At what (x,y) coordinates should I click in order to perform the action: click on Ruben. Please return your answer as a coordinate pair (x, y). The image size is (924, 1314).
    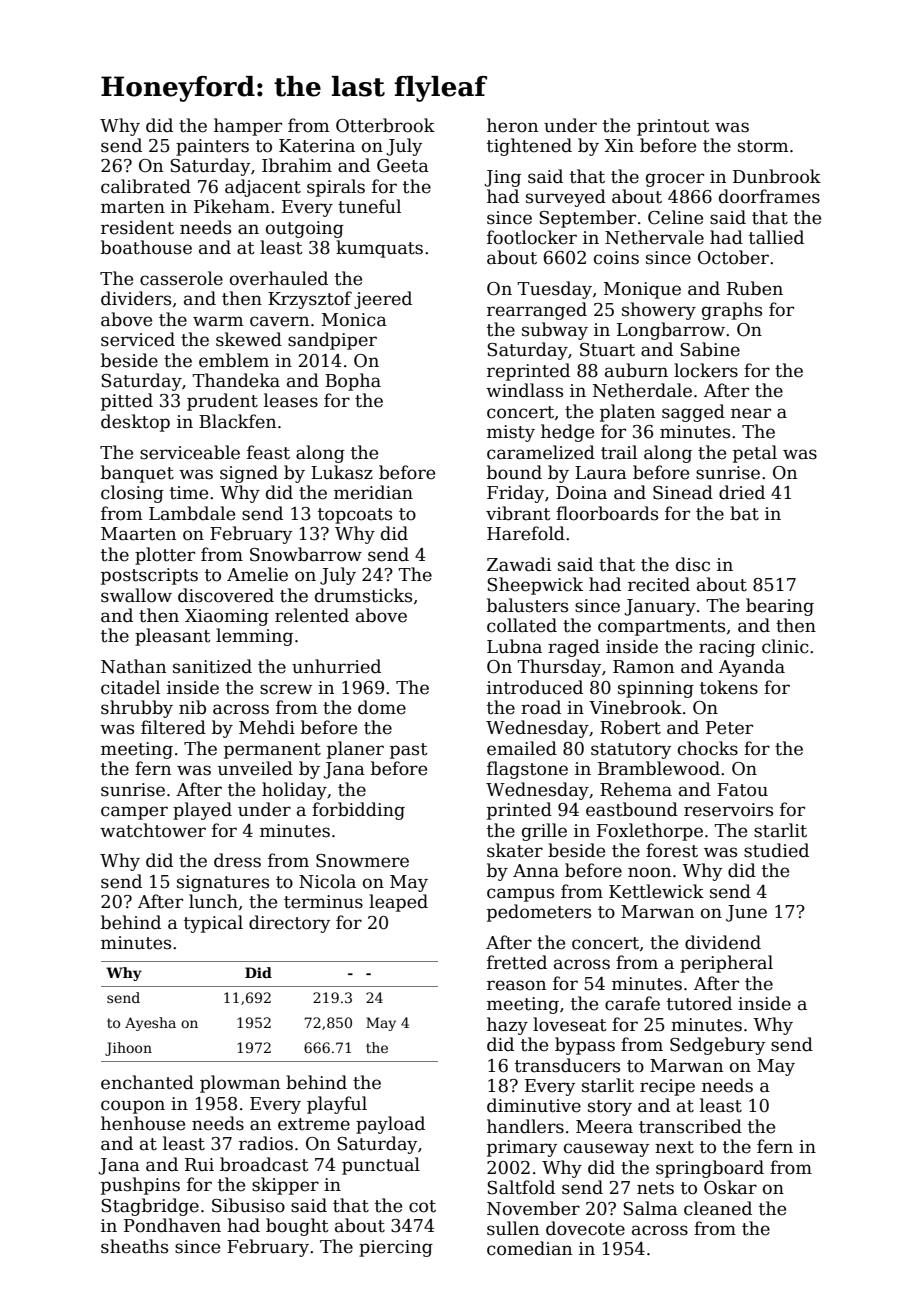
    Looking at the image, I should click on (755, 288).
